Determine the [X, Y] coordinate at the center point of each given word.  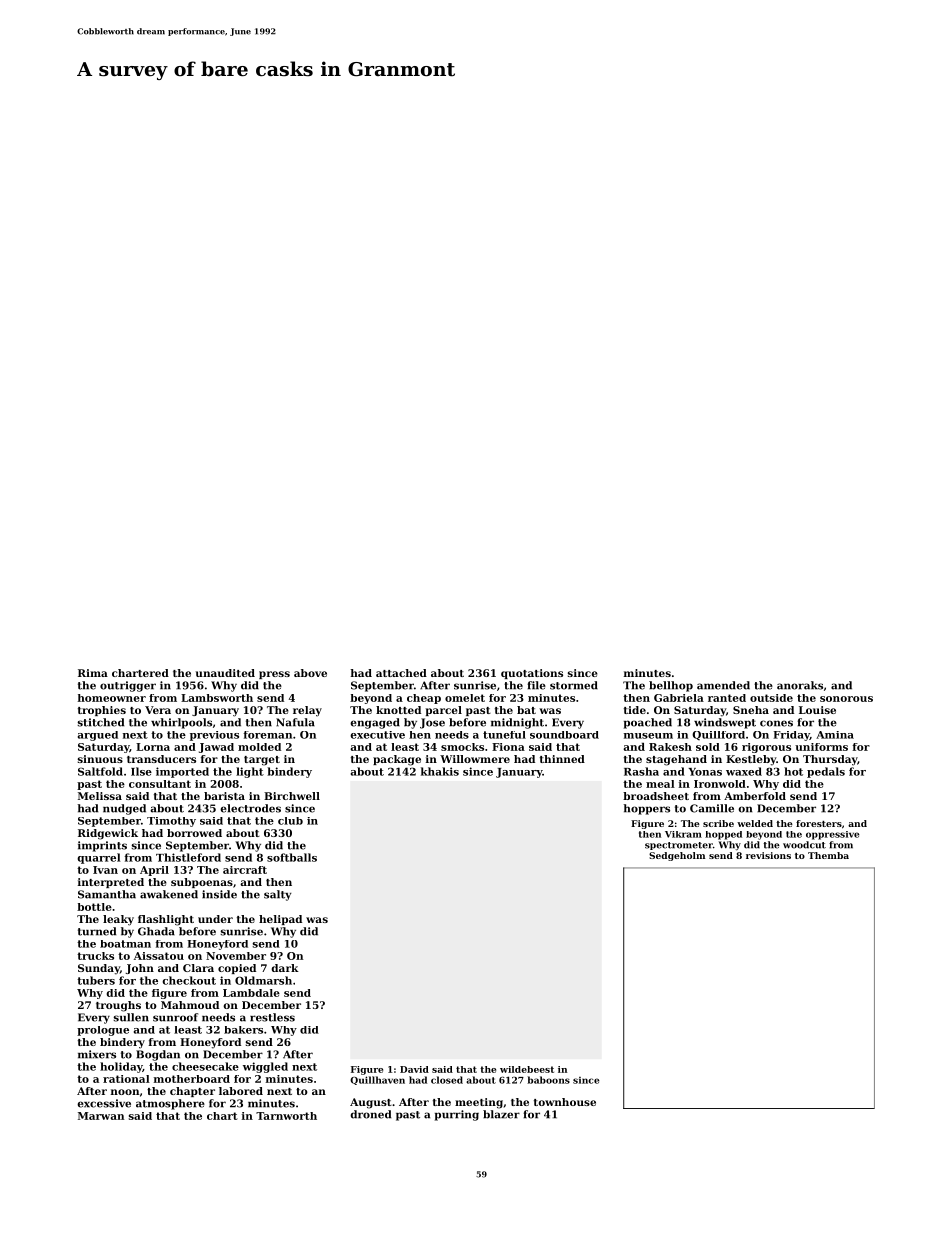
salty [277, 895]
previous [214, 736]
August [371, 1103]
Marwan [101, 1116]
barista [224, 796]
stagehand [676, 760]
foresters [819, 823]
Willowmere [475, 759]
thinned [562, 759]
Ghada [156, 931]
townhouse [565, 1102]
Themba [828, 855]
